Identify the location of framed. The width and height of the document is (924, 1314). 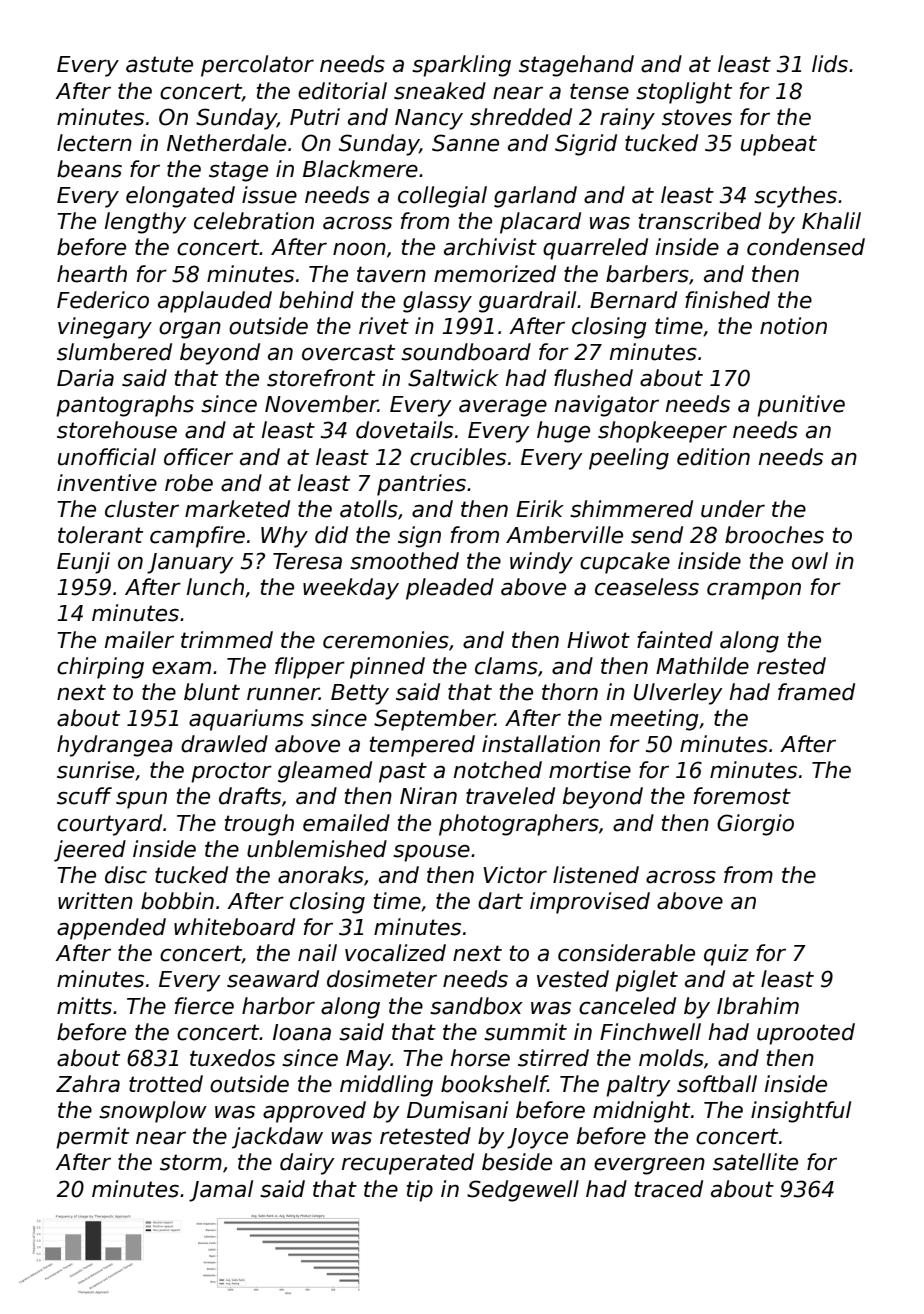
(816, 692).
